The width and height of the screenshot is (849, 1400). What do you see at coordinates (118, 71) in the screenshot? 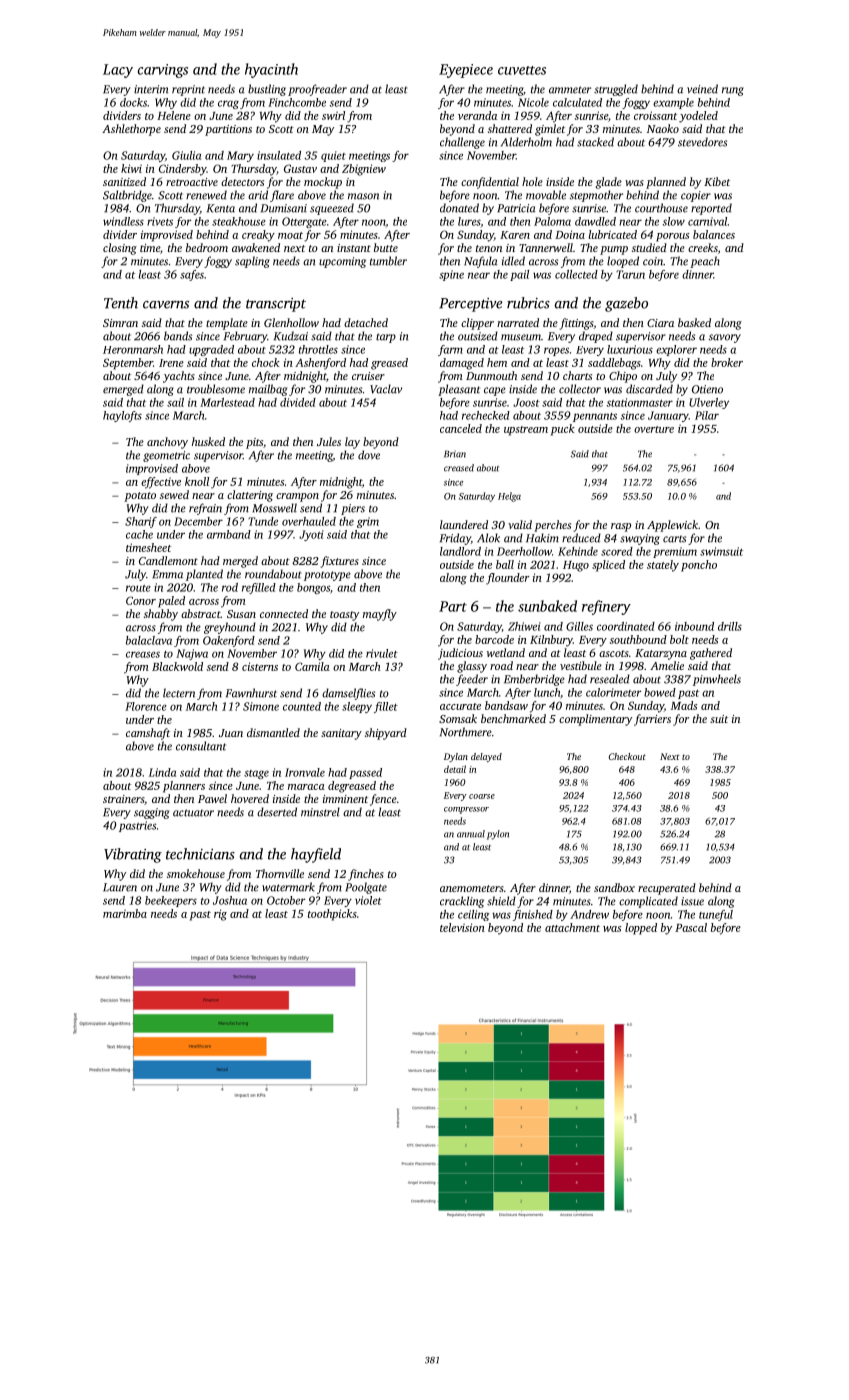
I see `Lacy` at bounding box center [118, 71].
